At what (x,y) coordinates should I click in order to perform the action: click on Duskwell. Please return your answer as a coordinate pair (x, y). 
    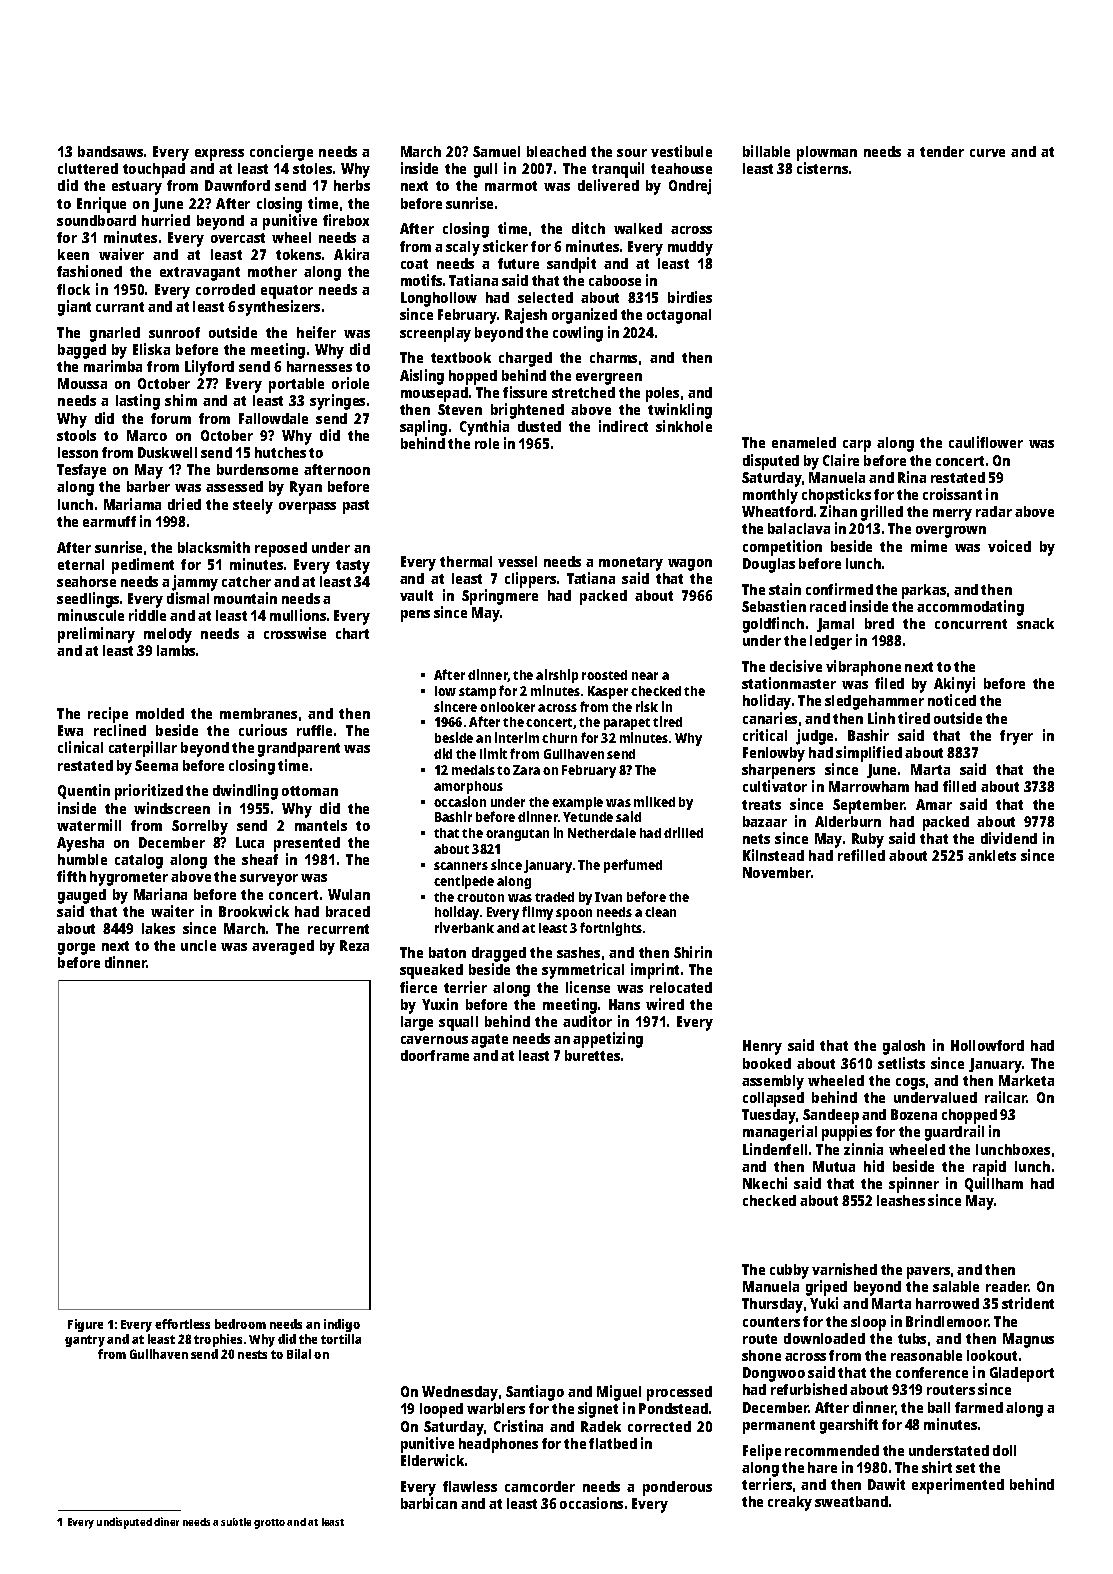
    Looking at the image, I should click on (167, 452).
